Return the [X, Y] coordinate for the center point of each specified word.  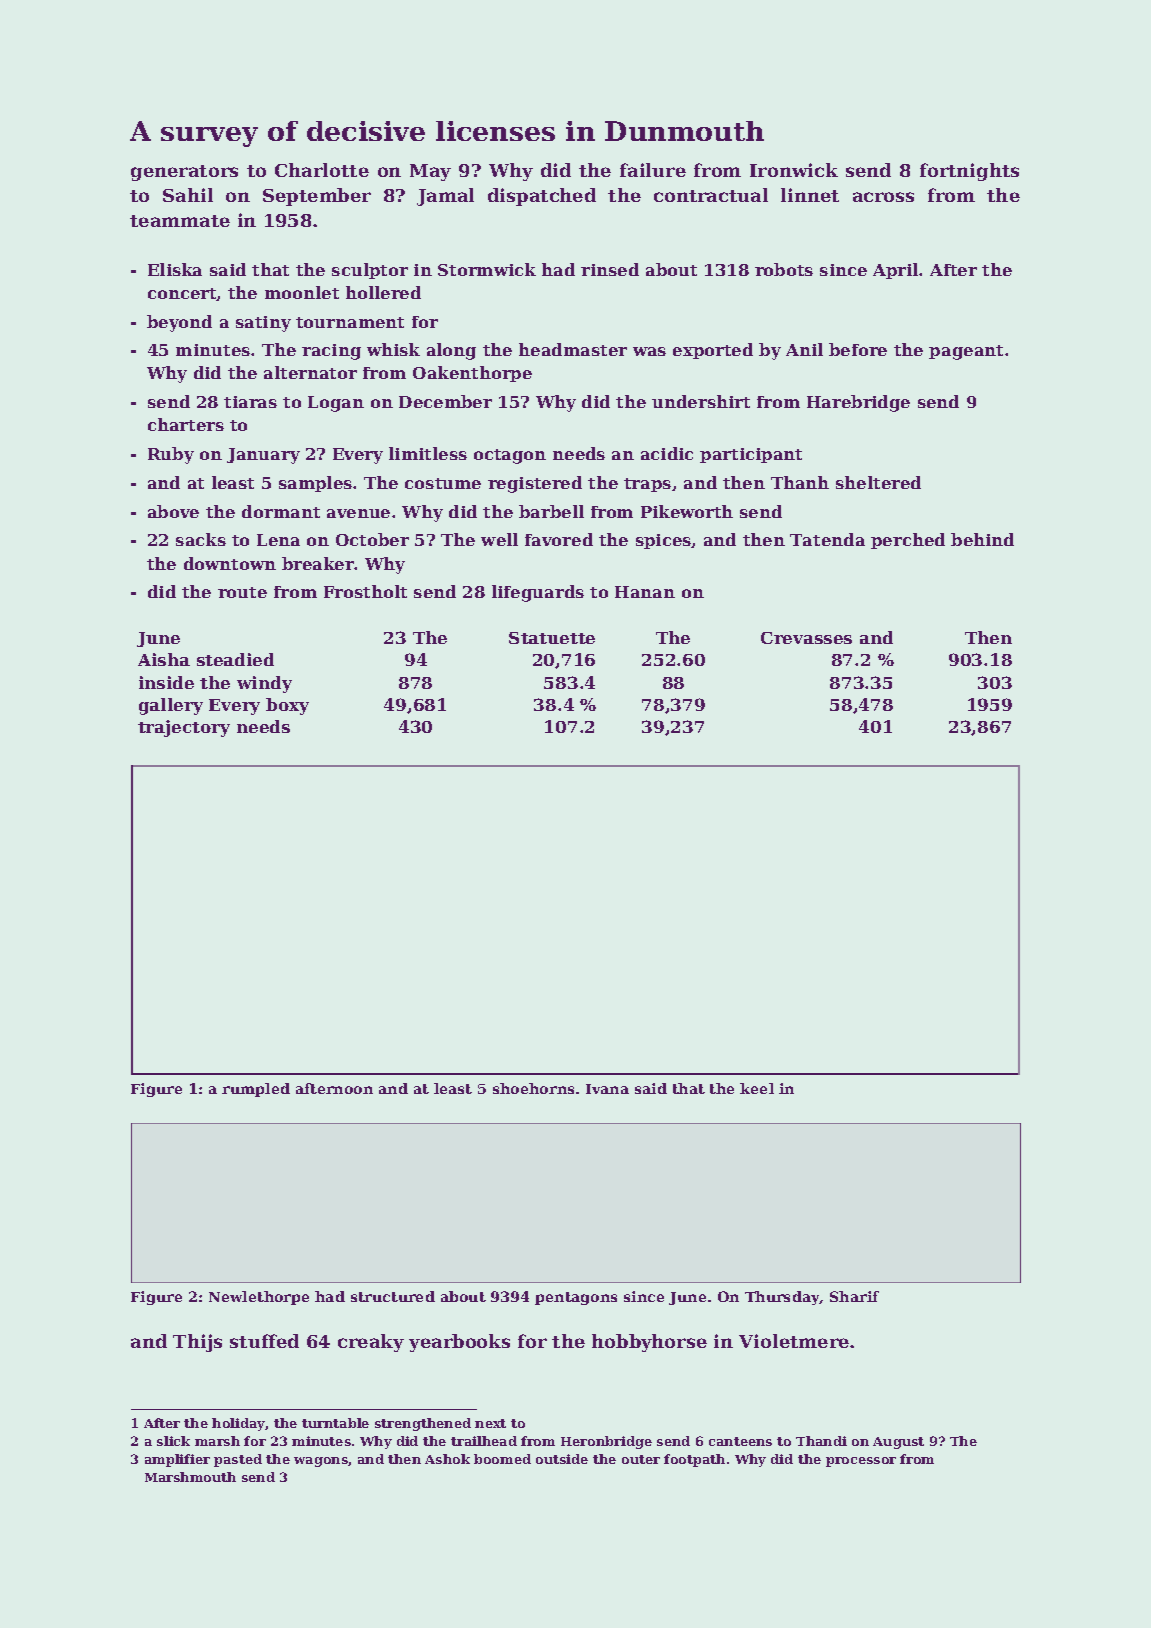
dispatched [542, 197]
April [895, 271]
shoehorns [533, 1088]
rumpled [256, 1090]
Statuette [552, 638]
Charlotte [322, 170]
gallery [171, 706]
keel [757, 1088]
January [263, 456]
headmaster [573, 349]
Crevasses [806, 638]
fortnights [969, 172]
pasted [238, 1460]
